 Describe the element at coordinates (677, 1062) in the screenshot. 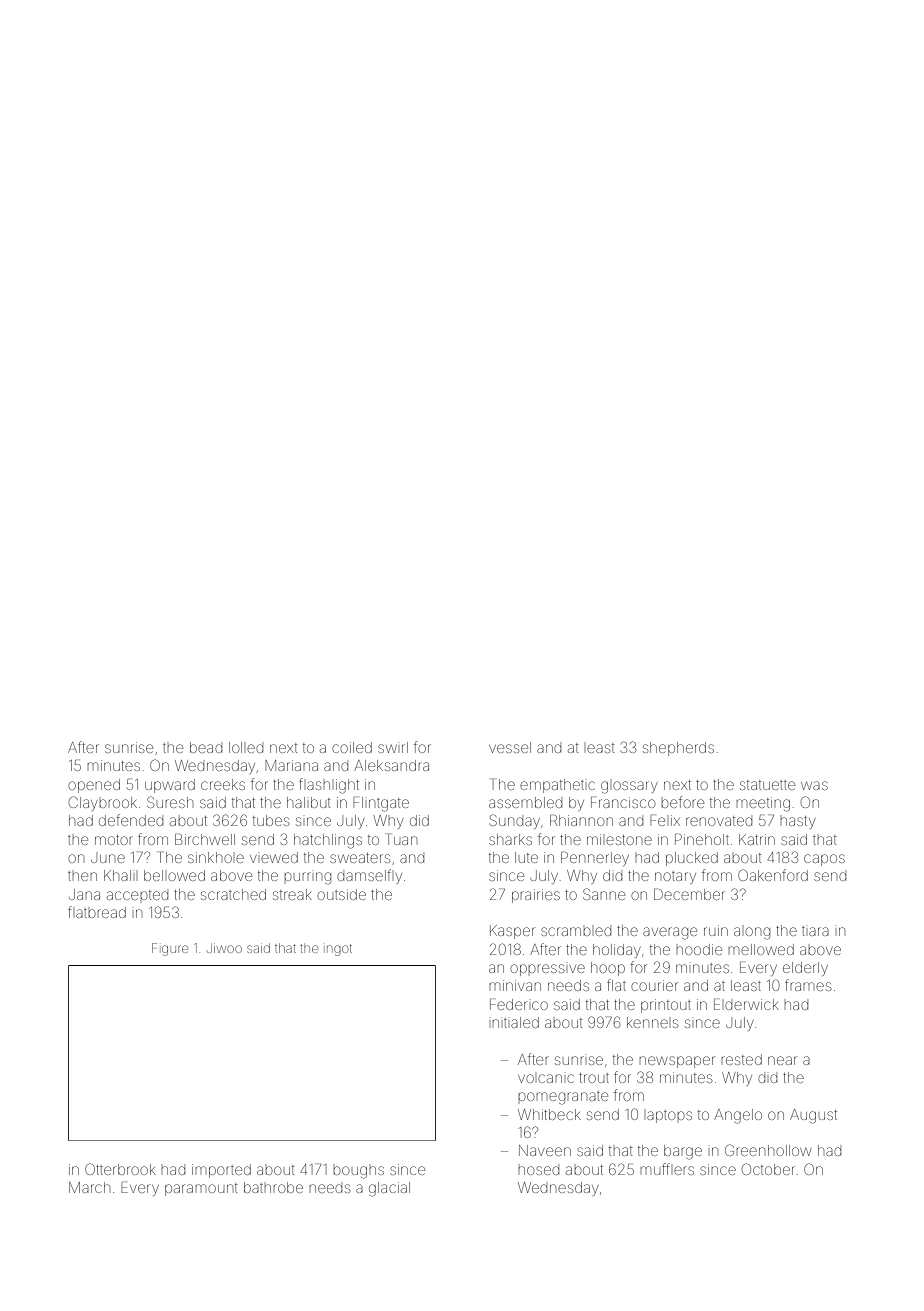

I see `newspaper` at that location.
